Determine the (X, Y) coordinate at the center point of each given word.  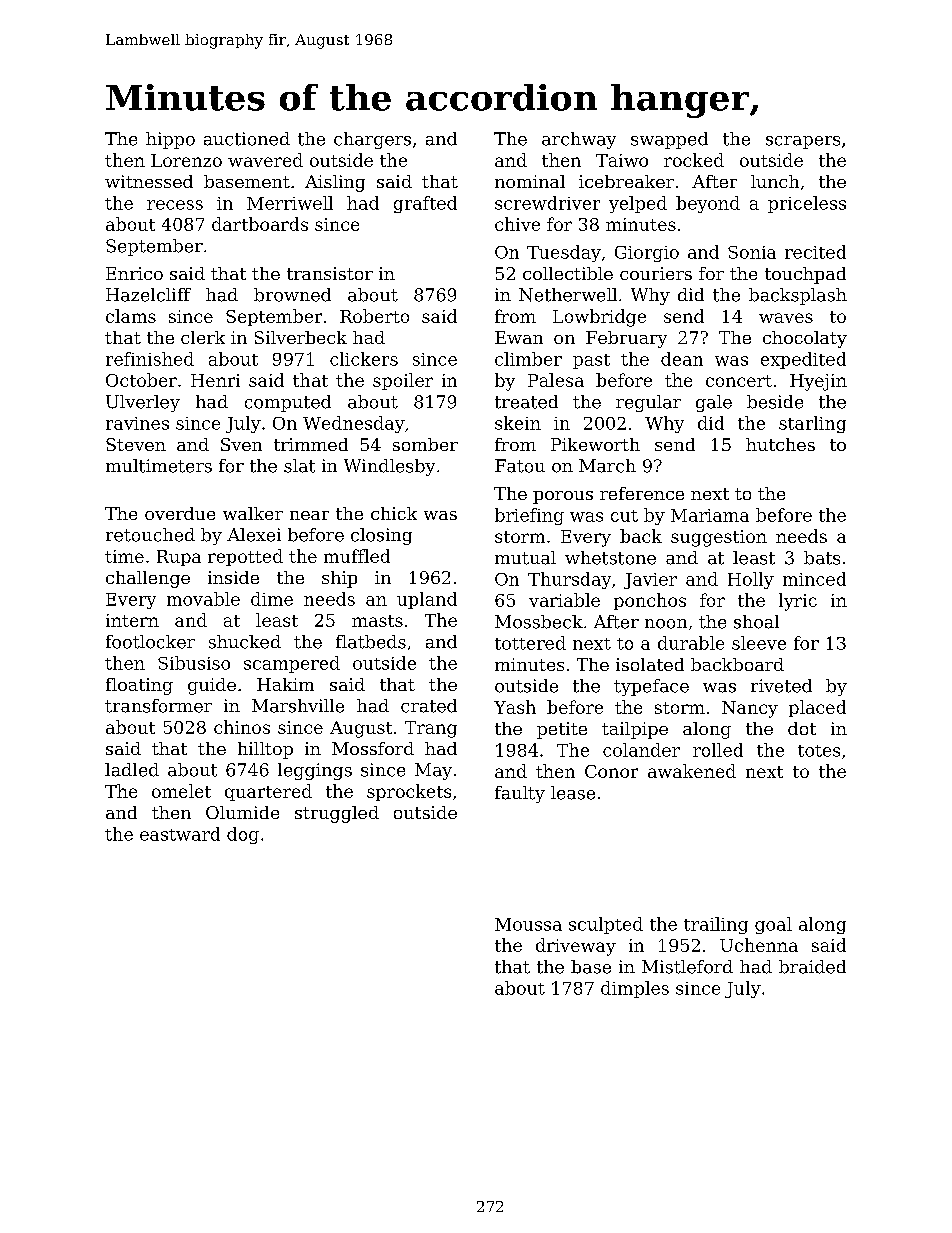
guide (212, 686)
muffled (357, 556)
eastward (180, 834)
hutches (780, 444)
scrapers (803, 142)
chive (517, 224)
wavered (265, 160)
